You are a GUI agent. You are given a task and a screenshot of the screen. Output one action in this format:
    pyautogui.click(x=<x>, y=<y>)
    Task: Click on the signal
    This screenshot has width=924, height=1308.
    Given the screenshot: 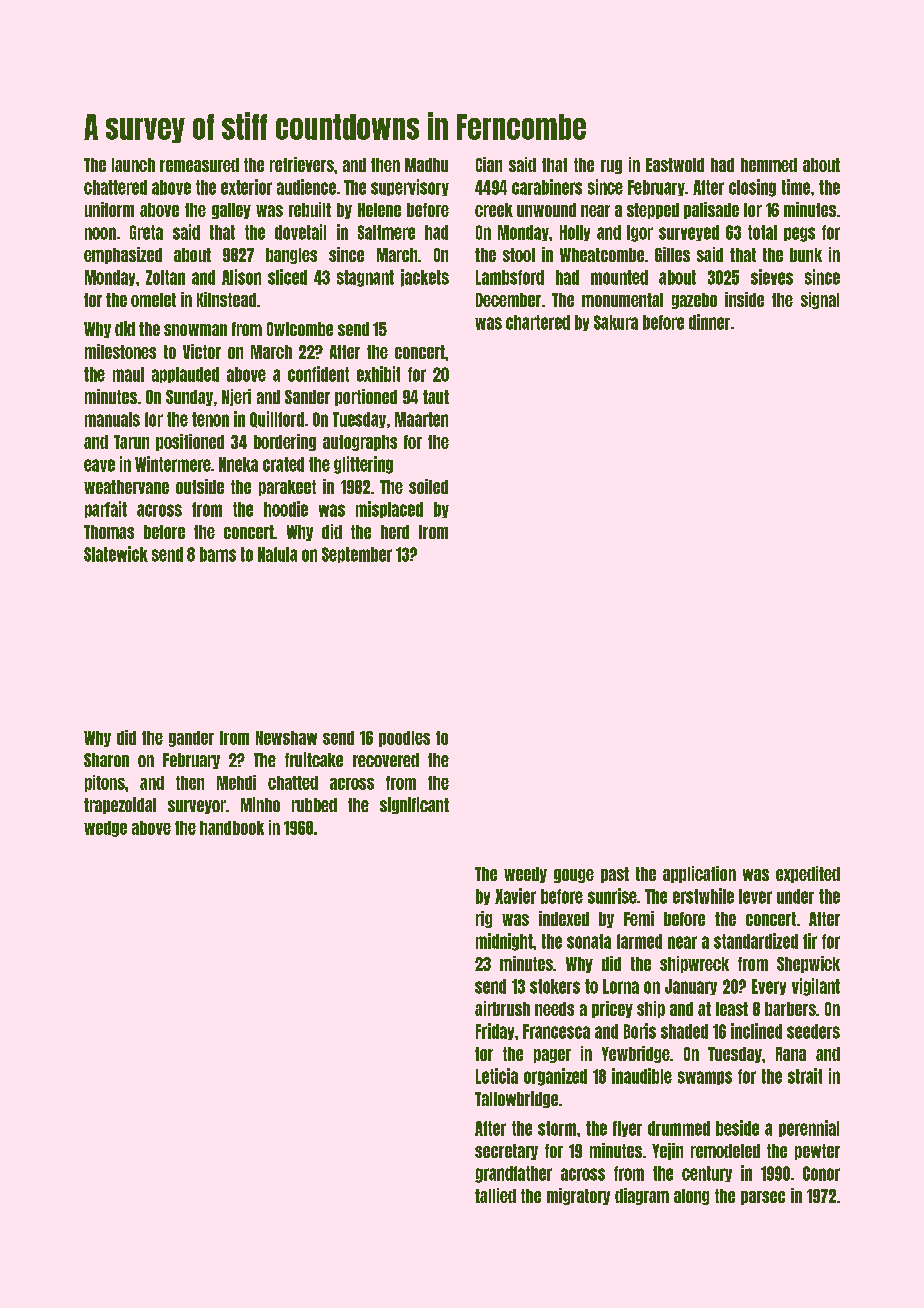 What is the action you would take?
    pyautogui.click(x=820, y=300)
